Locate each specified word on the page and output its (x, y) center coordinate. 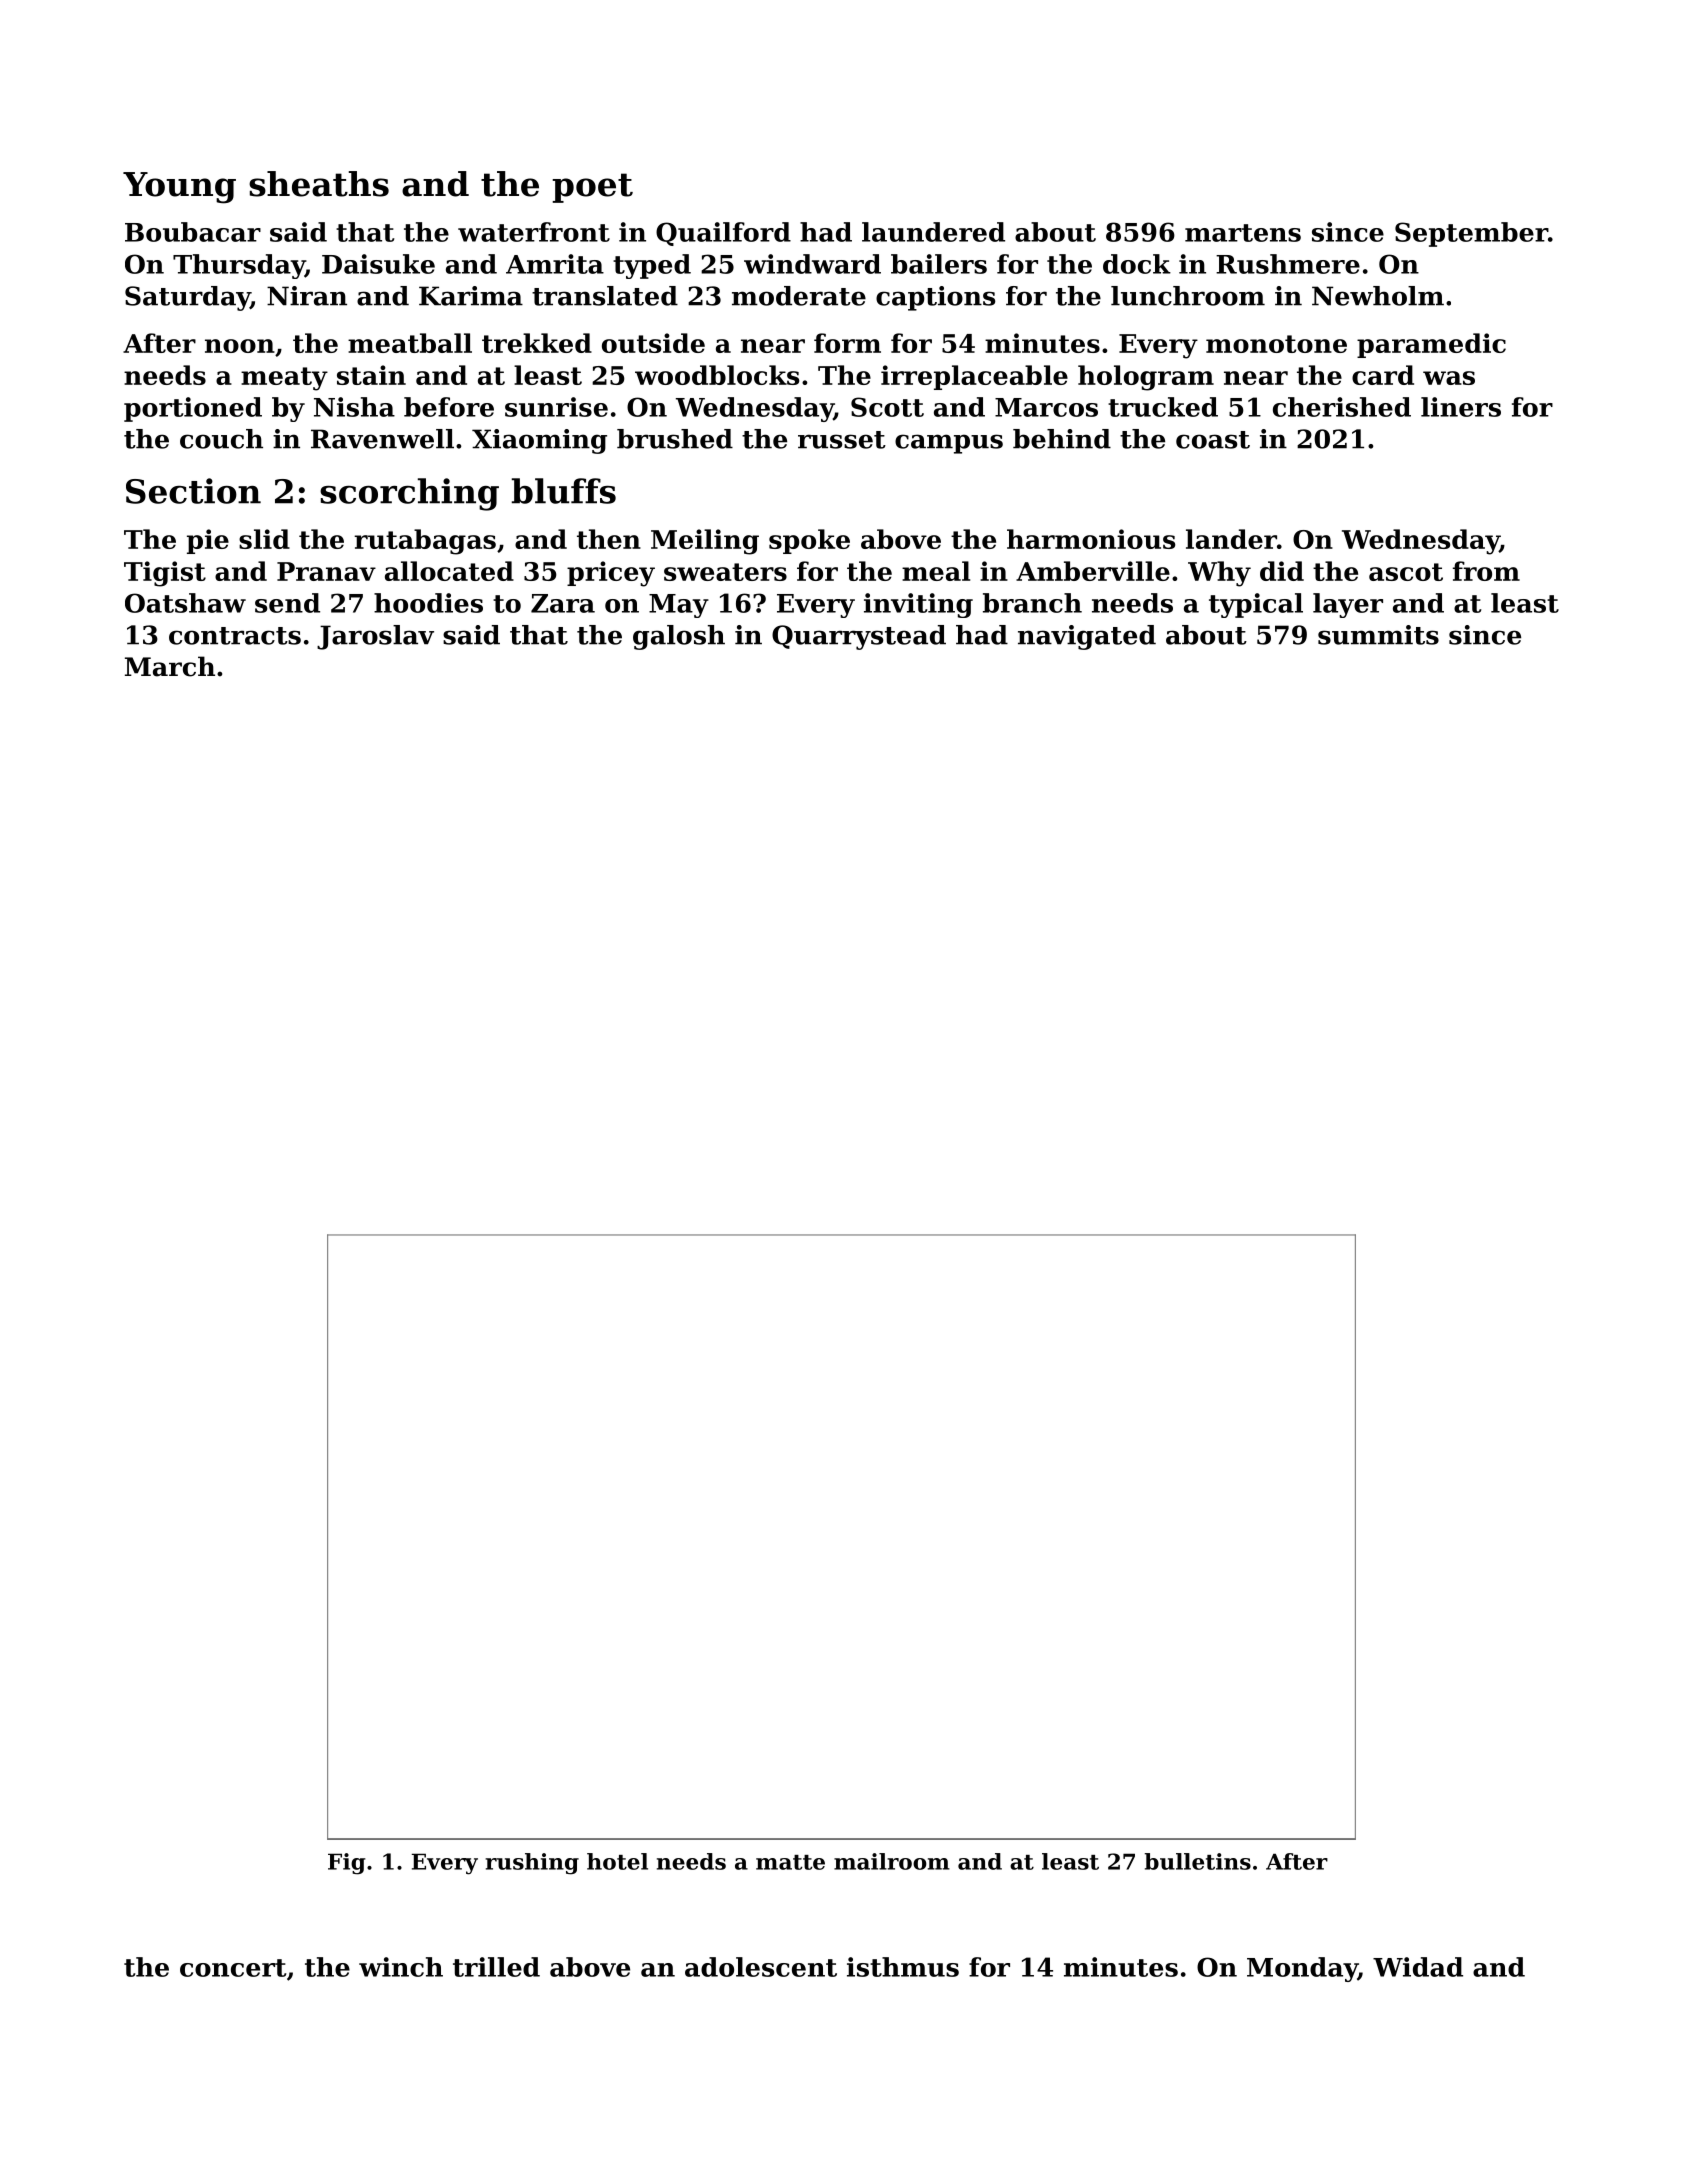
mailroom (892, 1861)
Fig (347, 1864)
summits (1378, 635)
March (170, 666)
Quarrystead (859, 637)
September (1471, 234)
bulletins (1198, 1861)
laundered (933, 232)
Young (179, 188)
